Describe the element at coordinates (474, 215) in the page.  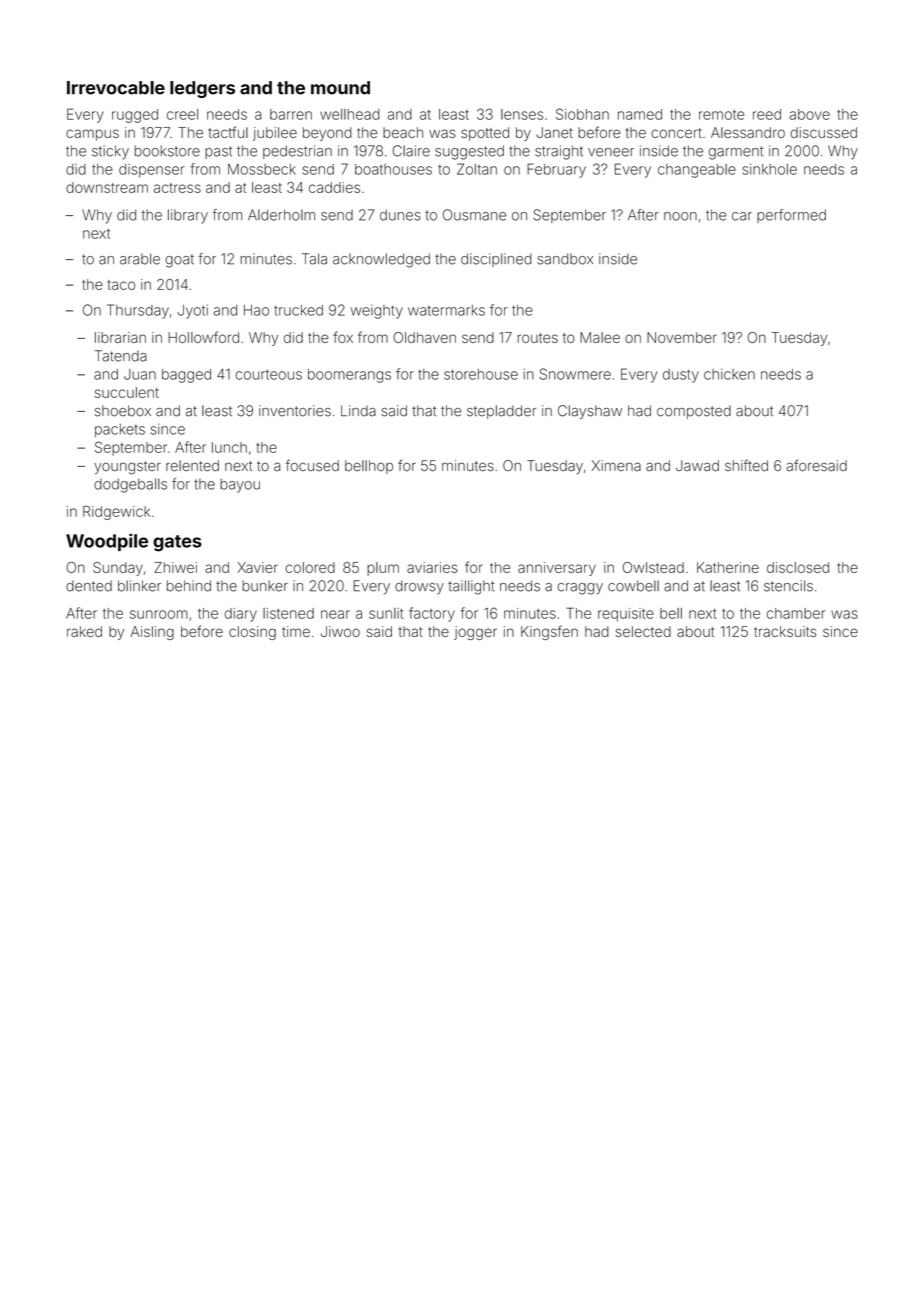
I see `Ousmane` at that location.
